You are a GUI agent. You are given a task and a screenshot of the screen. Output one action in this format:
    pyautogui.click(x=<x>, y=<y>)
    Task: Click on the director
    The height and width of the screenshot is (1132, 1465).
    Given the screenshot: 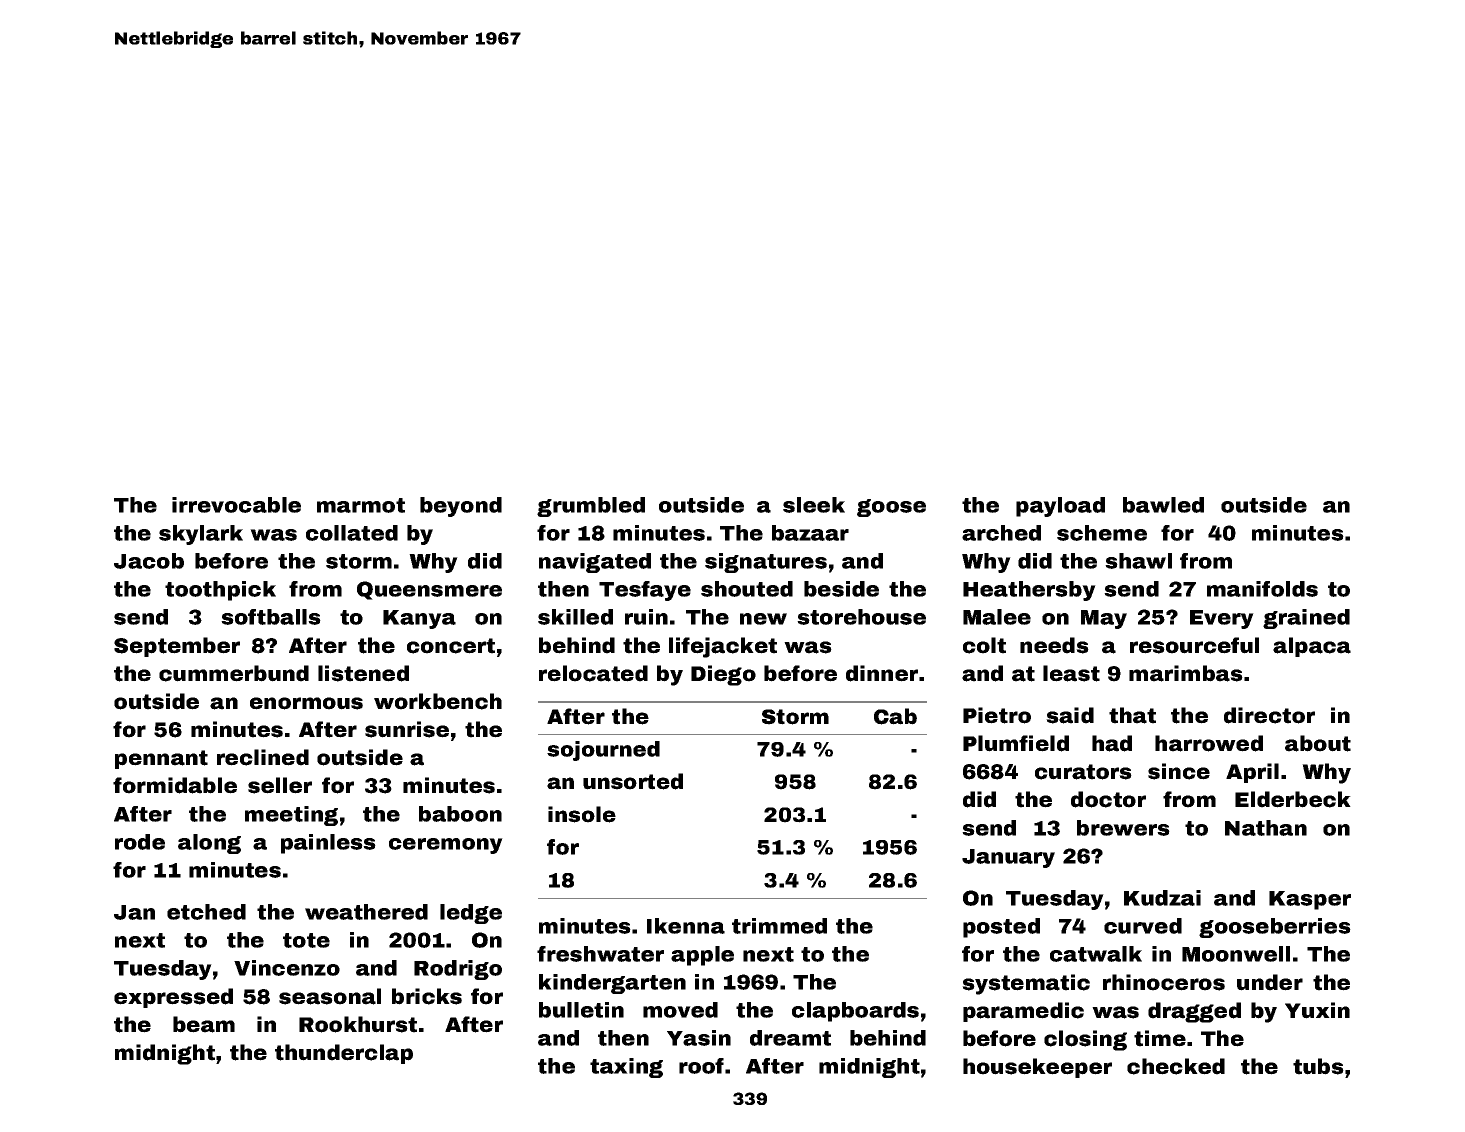 What is the action you would take?
    pyautogui.click(x=1269, y=715)
